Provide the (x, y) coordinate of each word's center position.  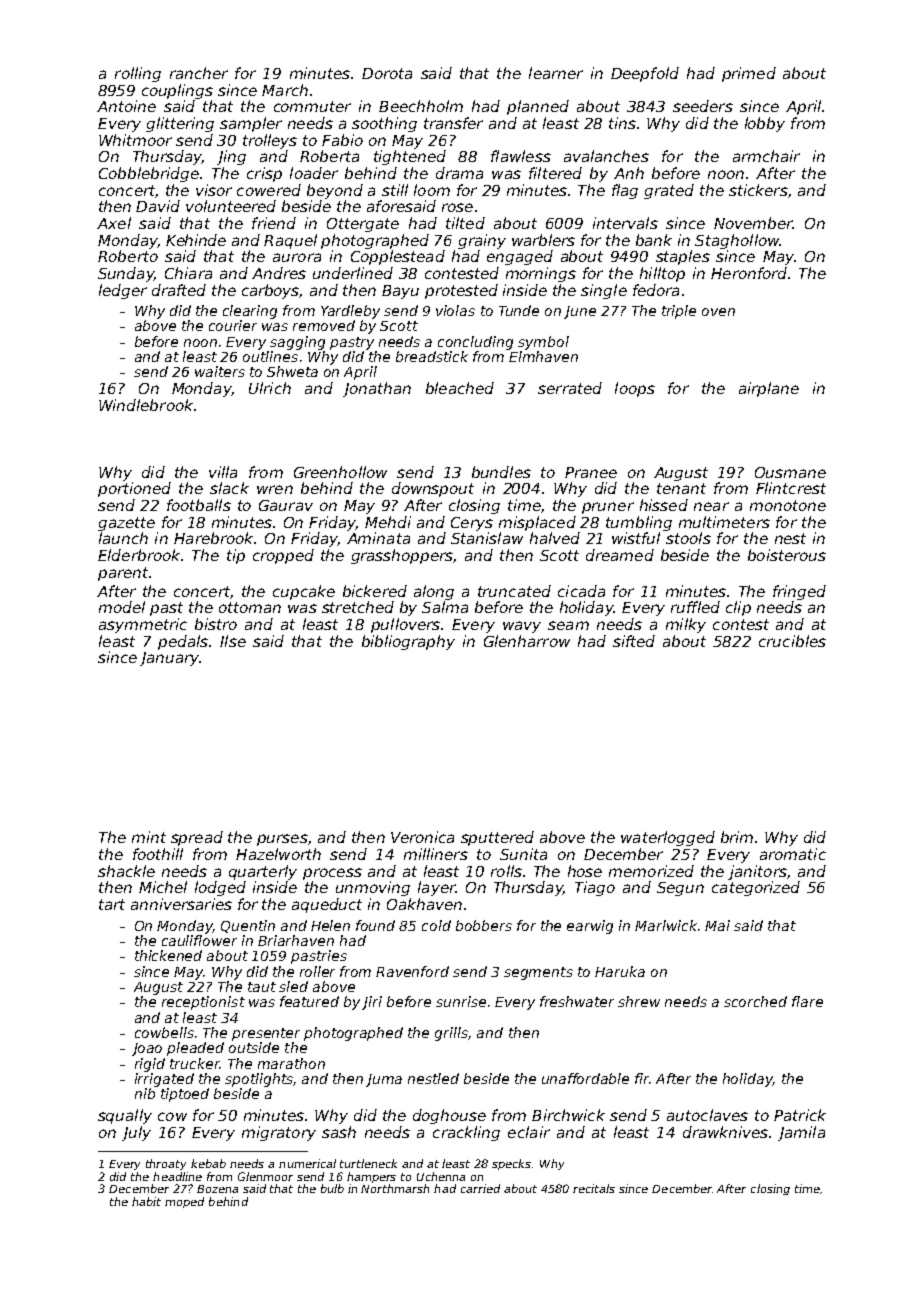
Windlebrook (146, 405)
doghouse (449, 1116)
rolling (138, 74)
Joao (147, 1049)
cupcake (304, 592)
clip (738, 608)
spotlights (259, 1080)
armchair (766, 156)
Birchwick (568, 1115)
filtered (555, 173)
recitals (594, 1188)
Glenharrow (527, 641)
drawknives (725, 1132)
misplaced (537, 523)
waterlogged (668, 838)
